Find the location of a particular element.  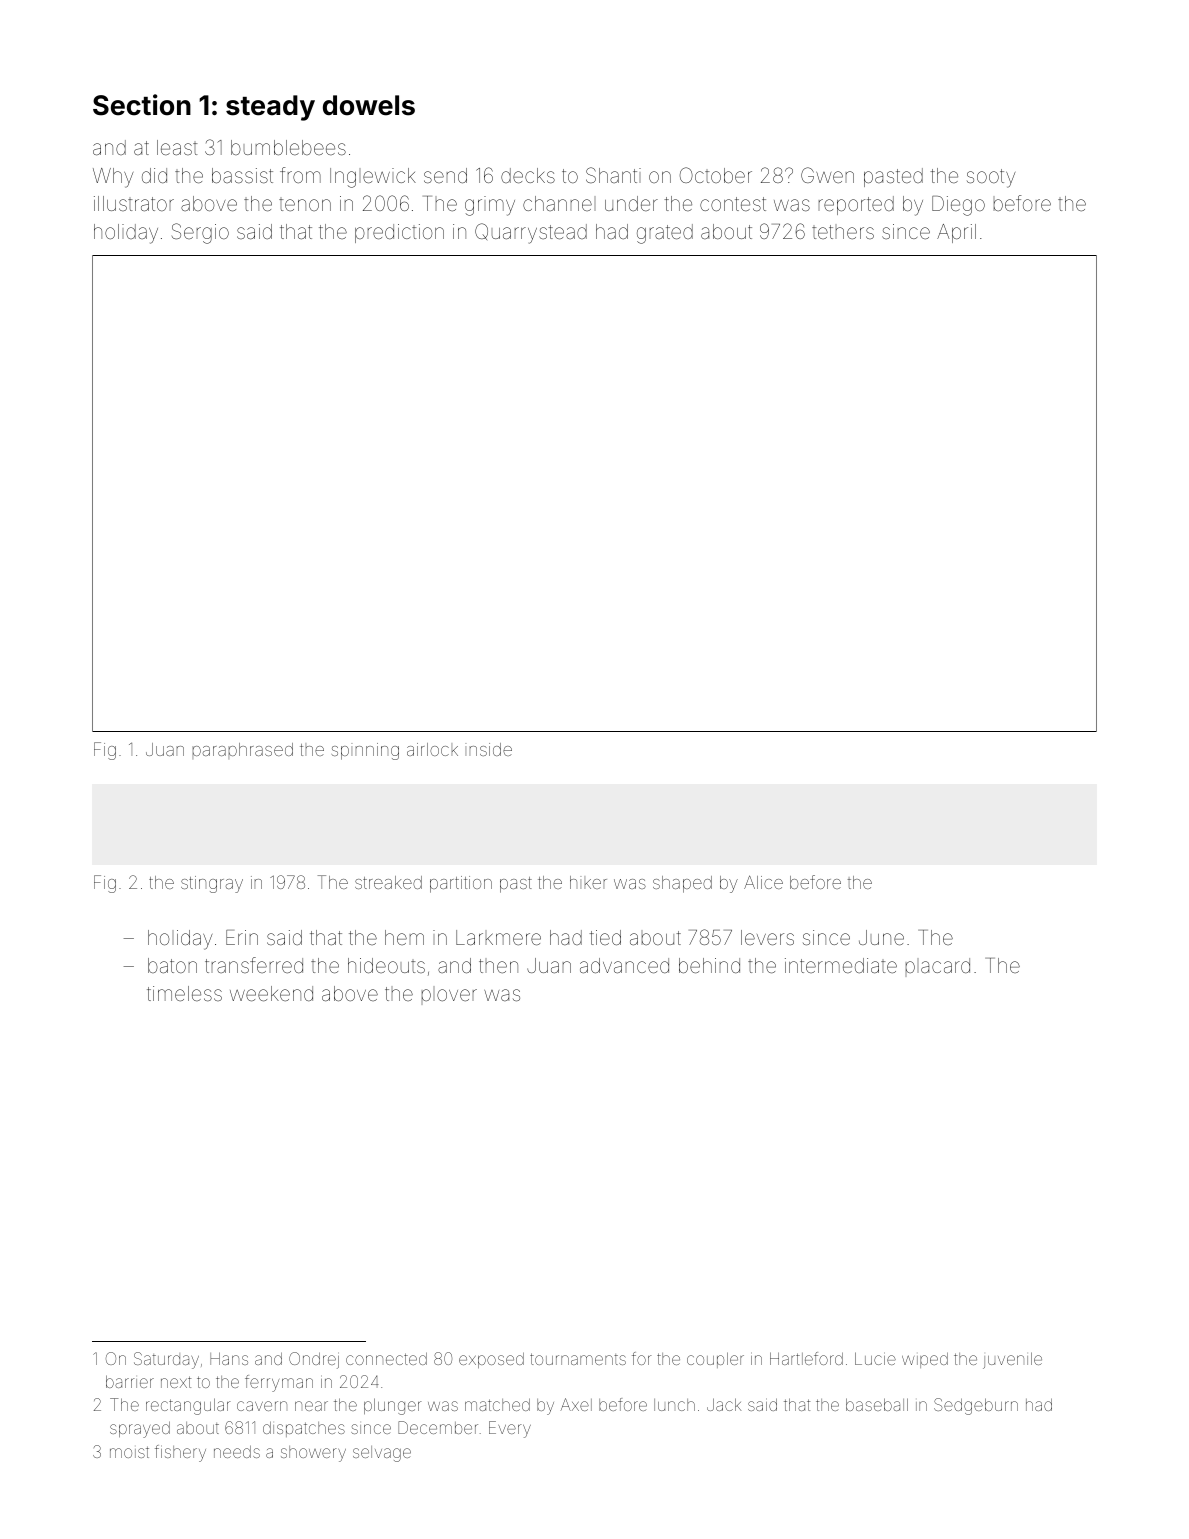

Quarrystead is located at coordinates (531, 233).
